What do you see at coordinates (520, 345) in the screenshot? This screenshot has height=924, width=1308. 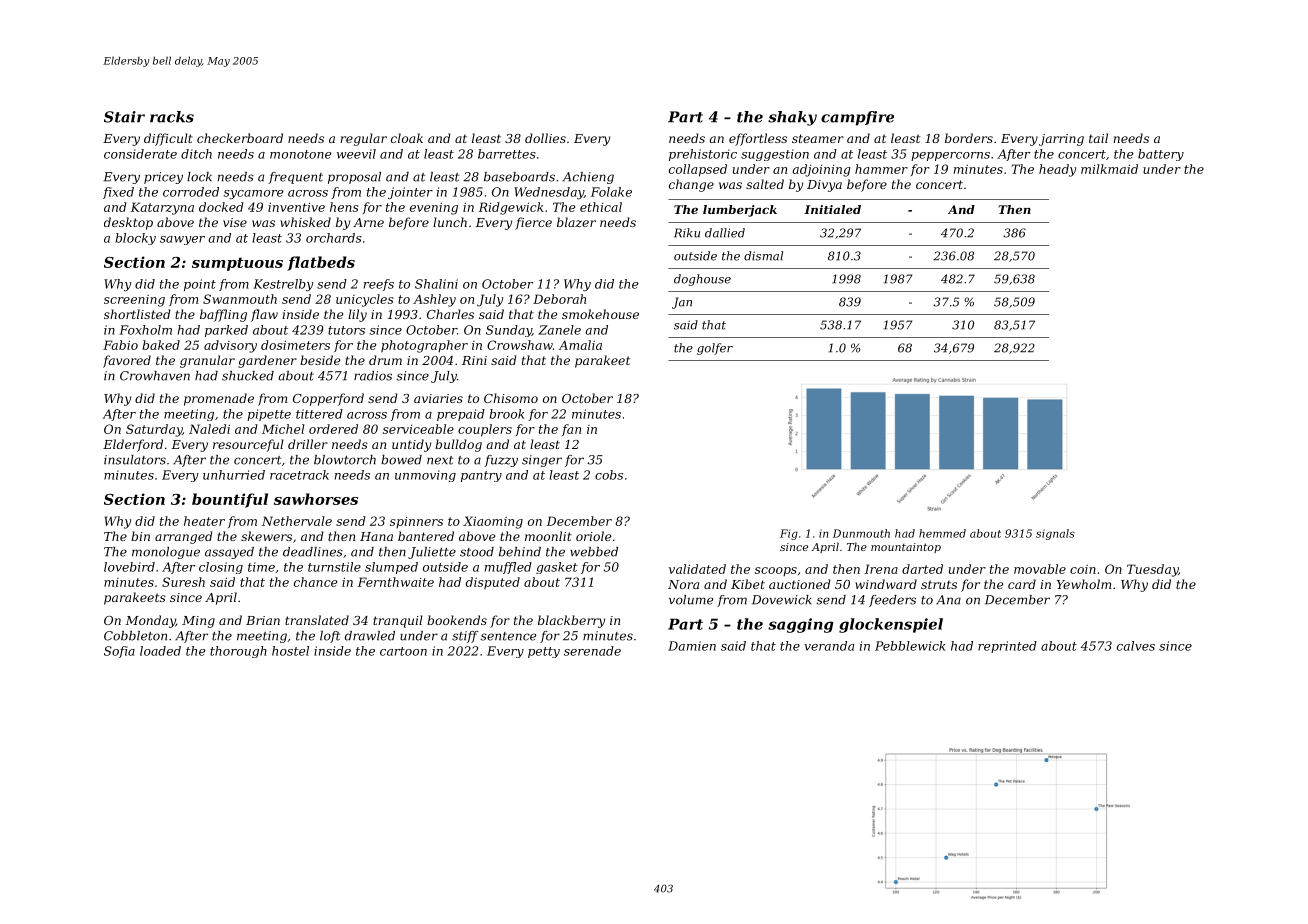 I see `Crowshaw` at bounding box center [520, 345].
